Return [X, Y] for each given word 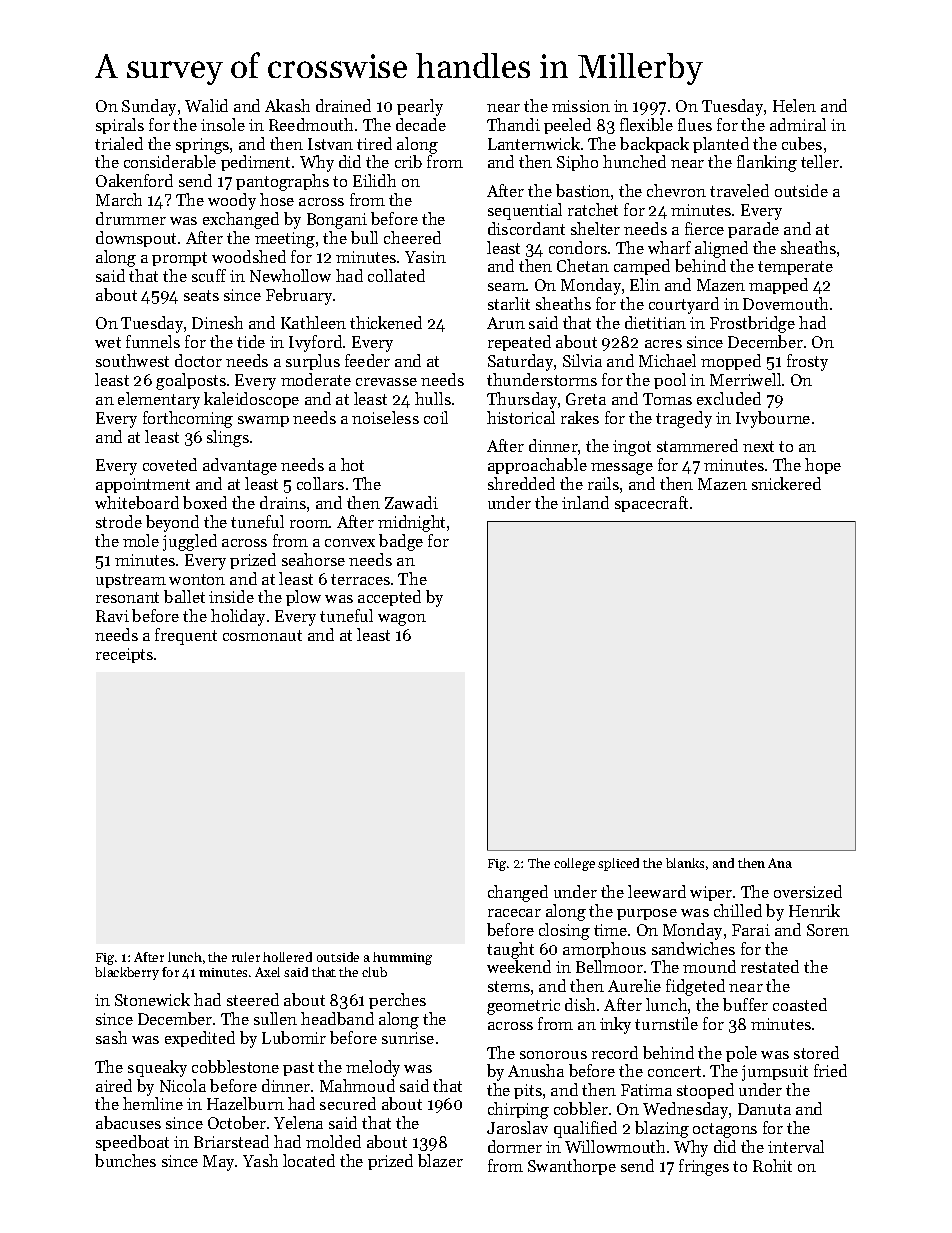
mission [581, 106]
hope [823, 466]
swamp [263, 421]
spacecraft [651, 504]
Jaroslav [517, 1127]
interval [796, 1146]
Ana [780, 863]
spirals [120, 126]
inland [585, 502]
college [574, 864]
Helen [794, 105]
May [219, 1163]
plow [303, 598]
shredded [521, 483]
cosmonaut [262, 635]
